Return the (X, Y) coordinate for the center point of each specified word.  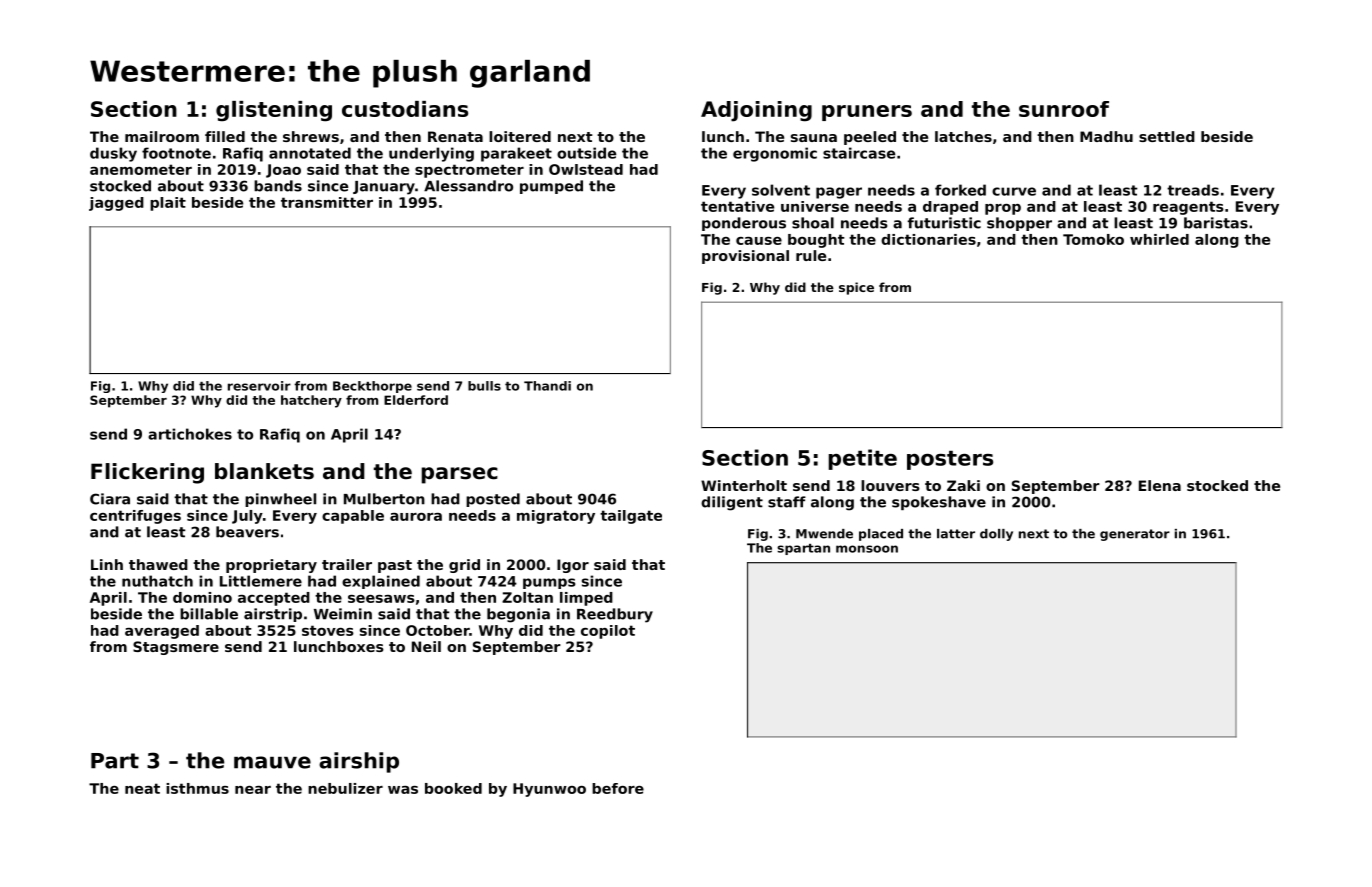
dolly (996, 535)
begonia (518, 615)
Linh (107, 564)
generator (1135, 535)
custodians (405, 109)
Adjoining (756, 111)
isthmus (197, 788)
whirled (1159, 239)
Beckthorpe (372, 387)
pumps (549, 583)
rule (811, 255)
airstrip (273, 615)
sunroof (1064, 109)
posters (950, 460)
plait (168, 204)
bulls (484, 386)
